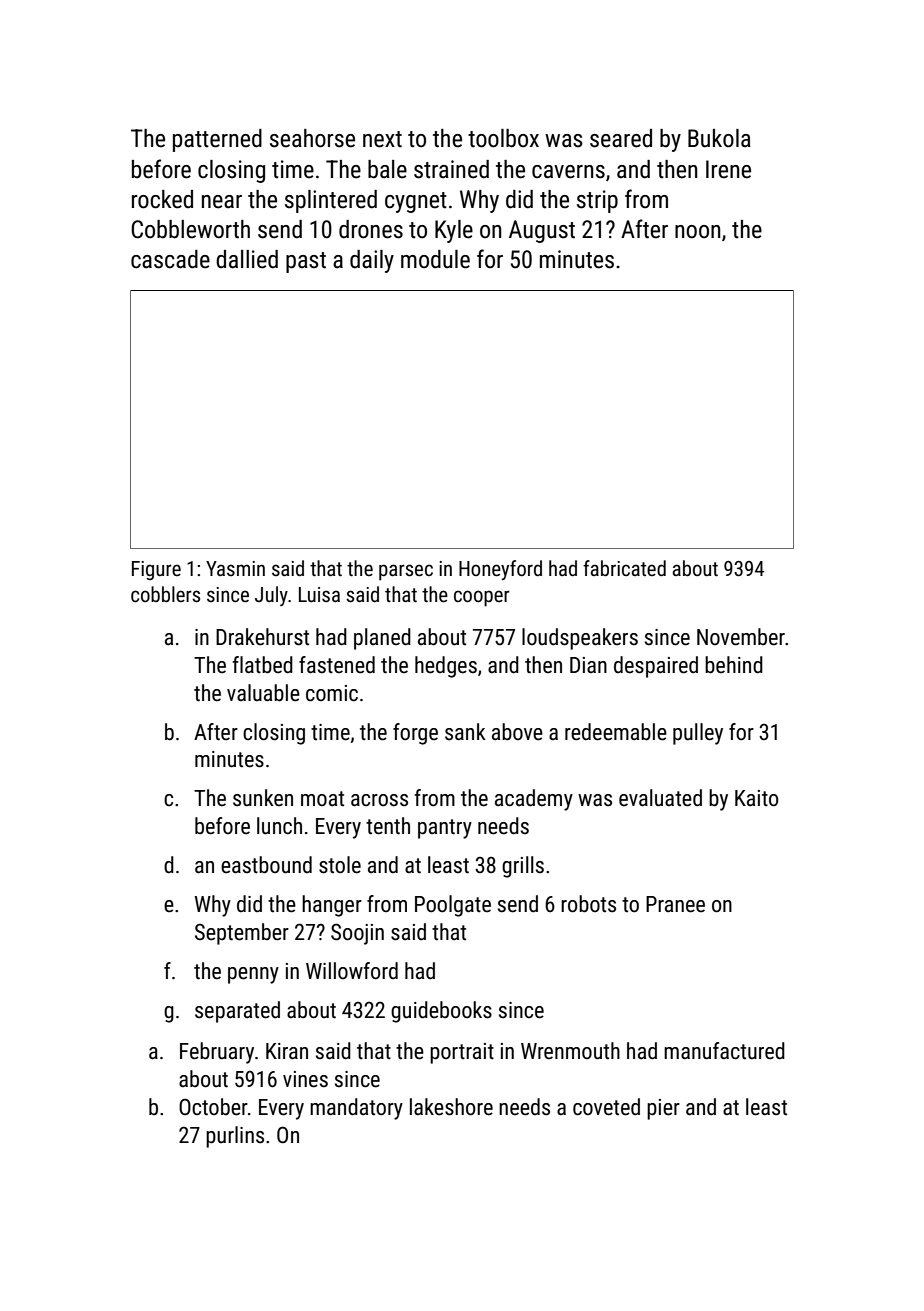 Image resolution: width=924 pixels, height=1311 pixels. Describe the element at coordinates (162, 199) in the page. I see `rocked` at that location.
